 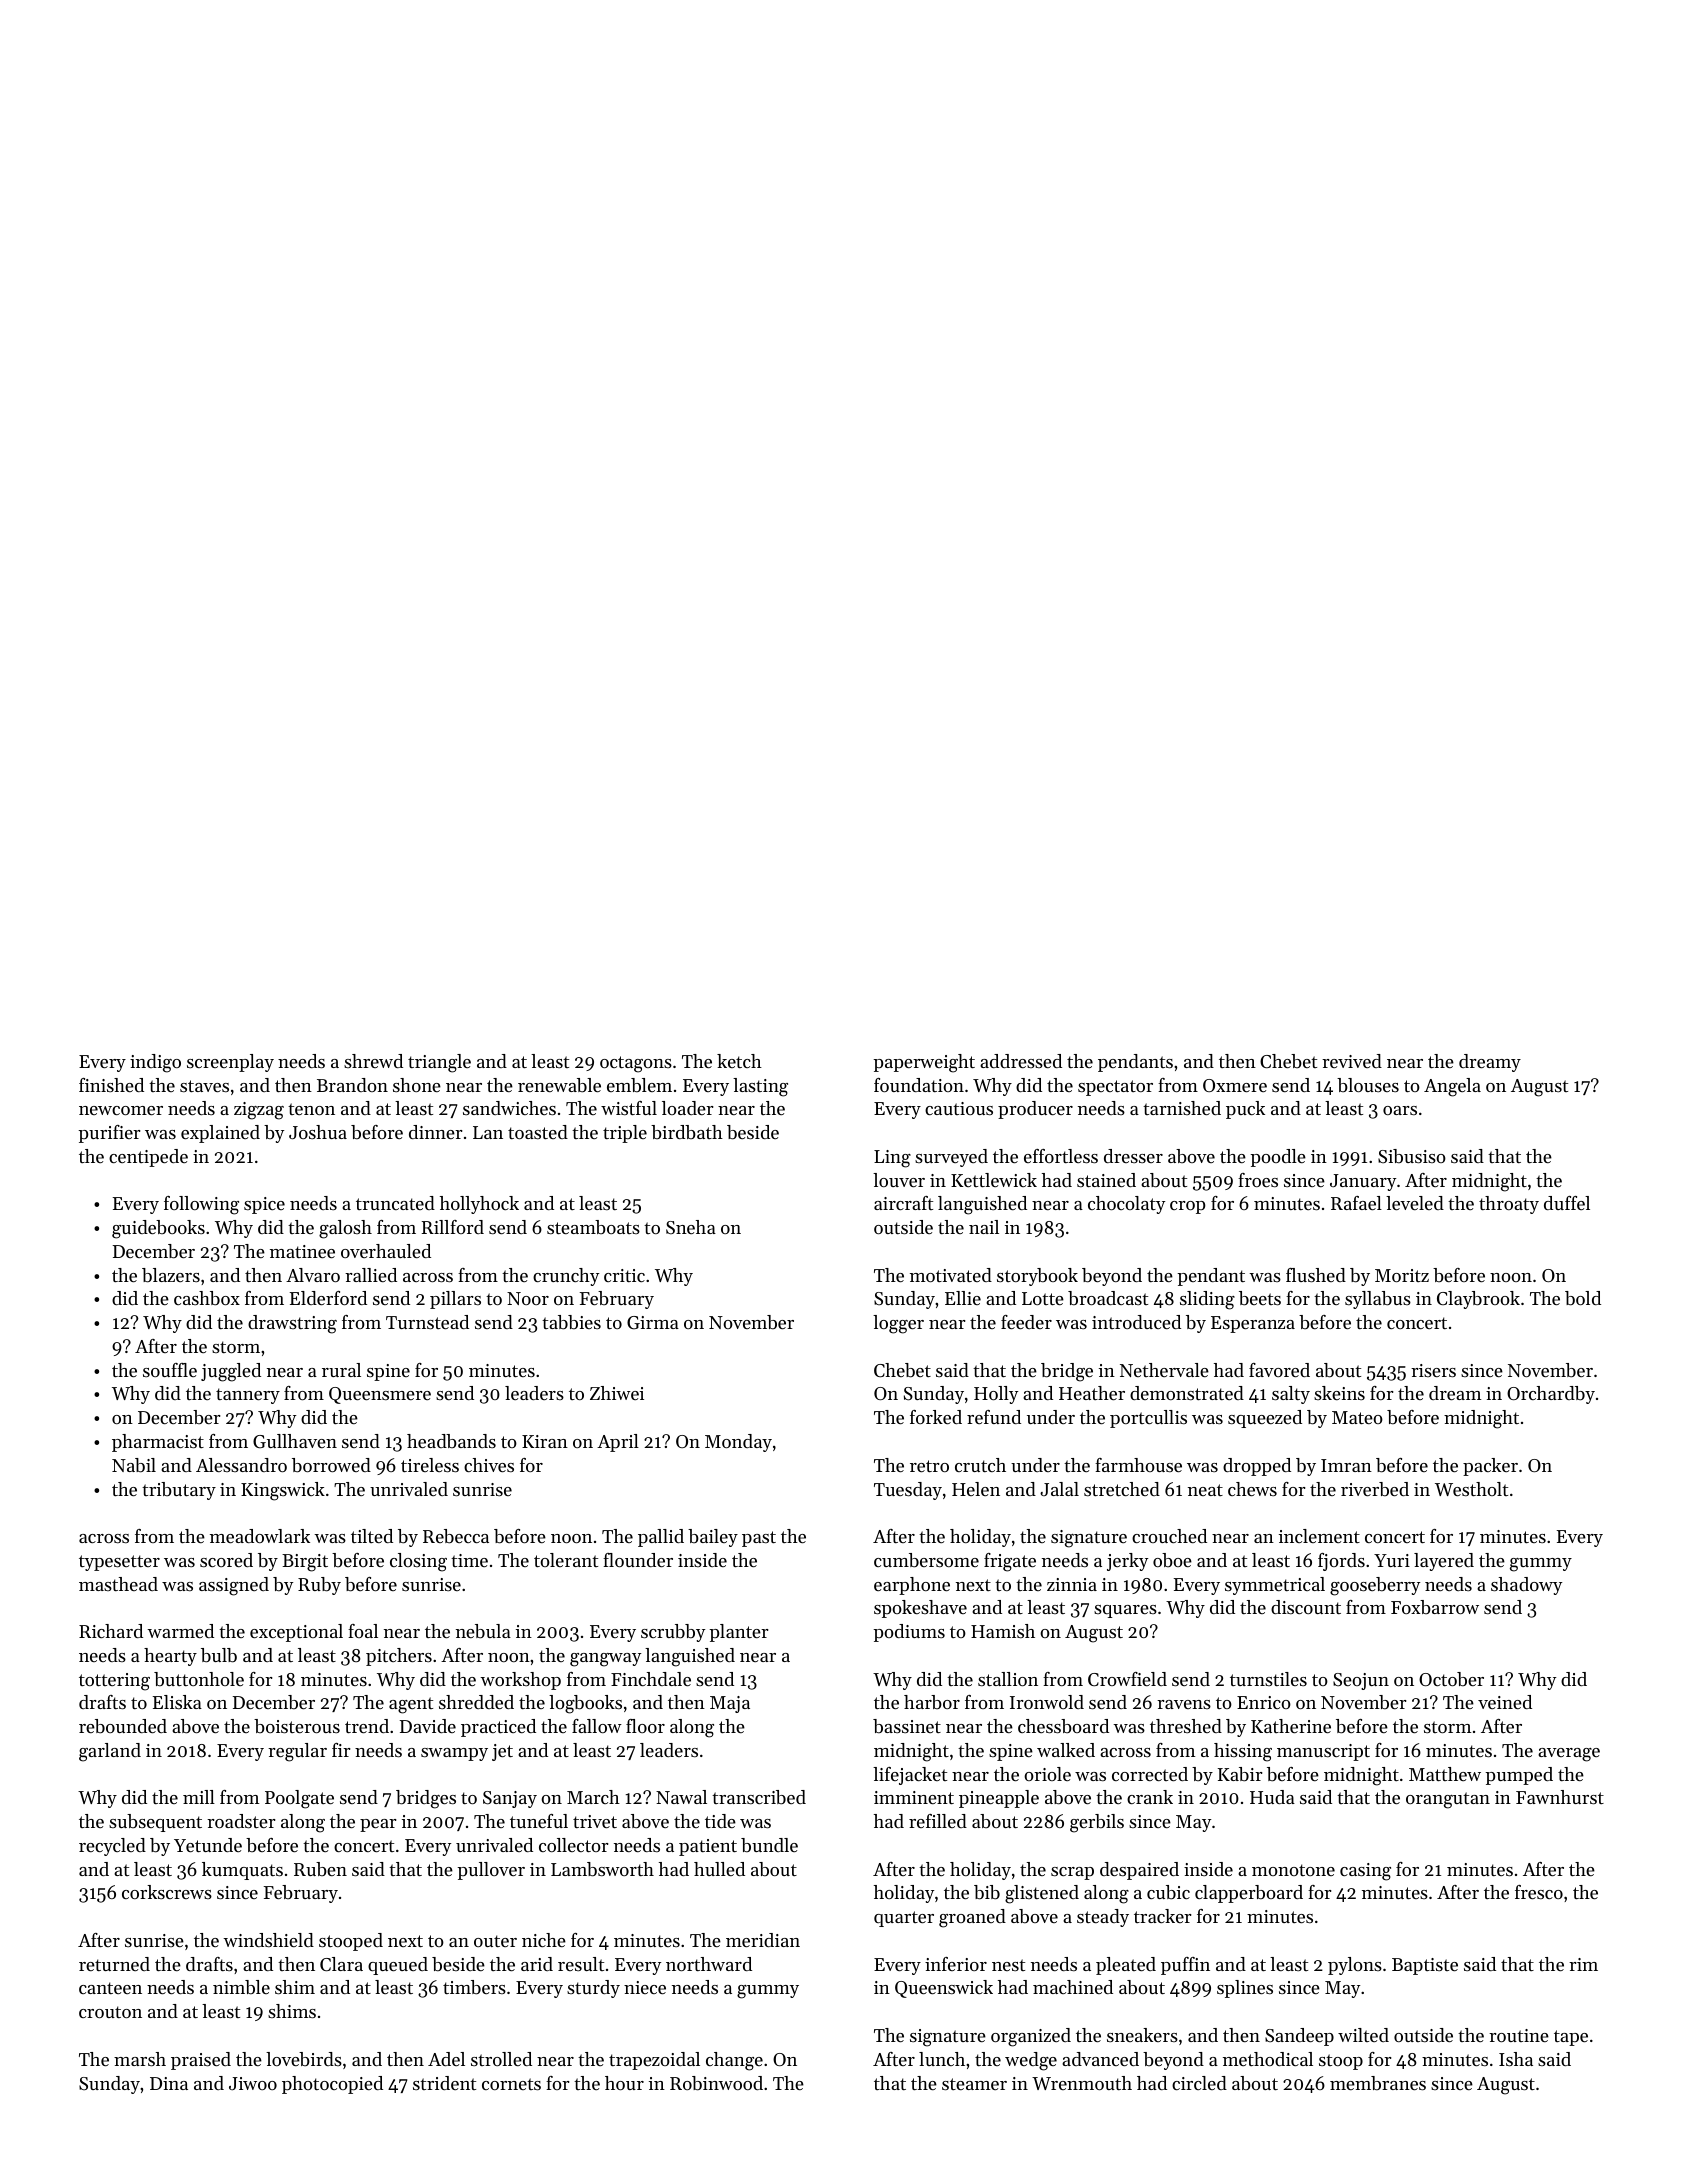 What do you see at coordinates (942, 2059) in the screenshot?
I see `lunch` at bounding box center [942, 2059].
